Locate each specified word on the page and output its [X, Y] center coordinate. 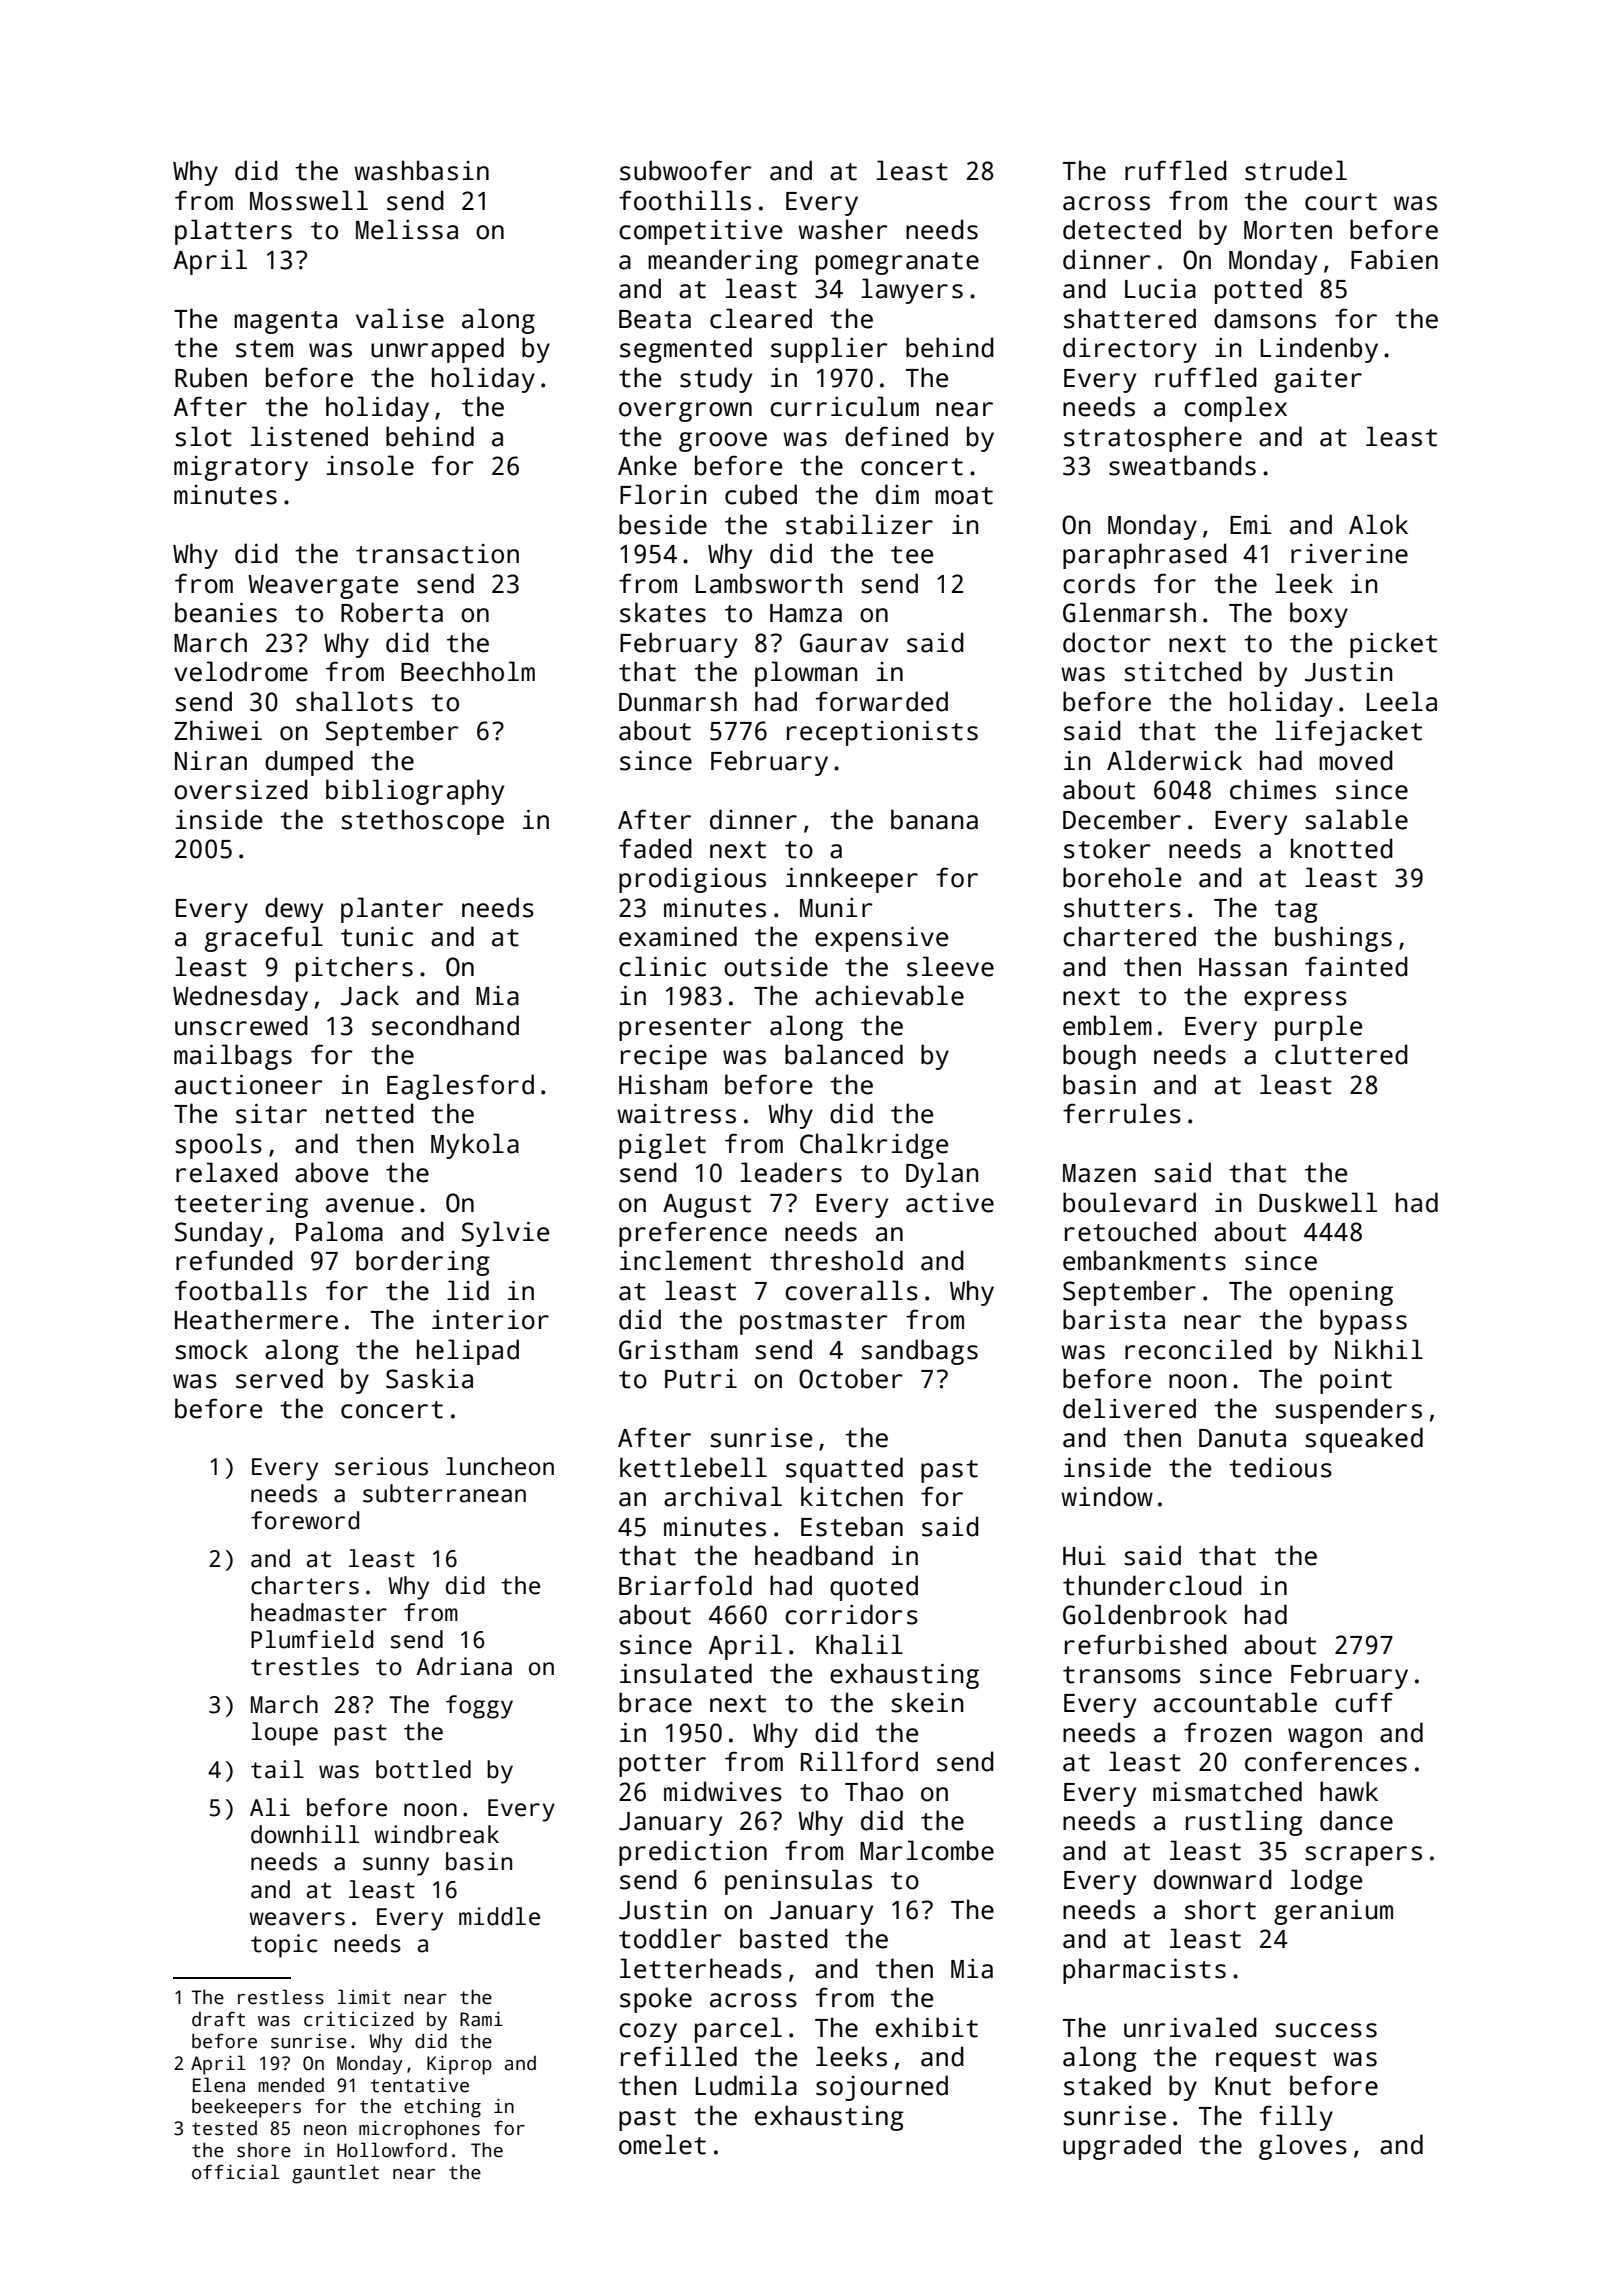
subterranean [444, 1493]
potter [662, 1765]
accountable [1235, 1702]
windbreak [436, 1834]
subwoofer [685, 170]
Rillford [859, 1761]
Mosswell [309, 200]
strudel [1296, 170]
